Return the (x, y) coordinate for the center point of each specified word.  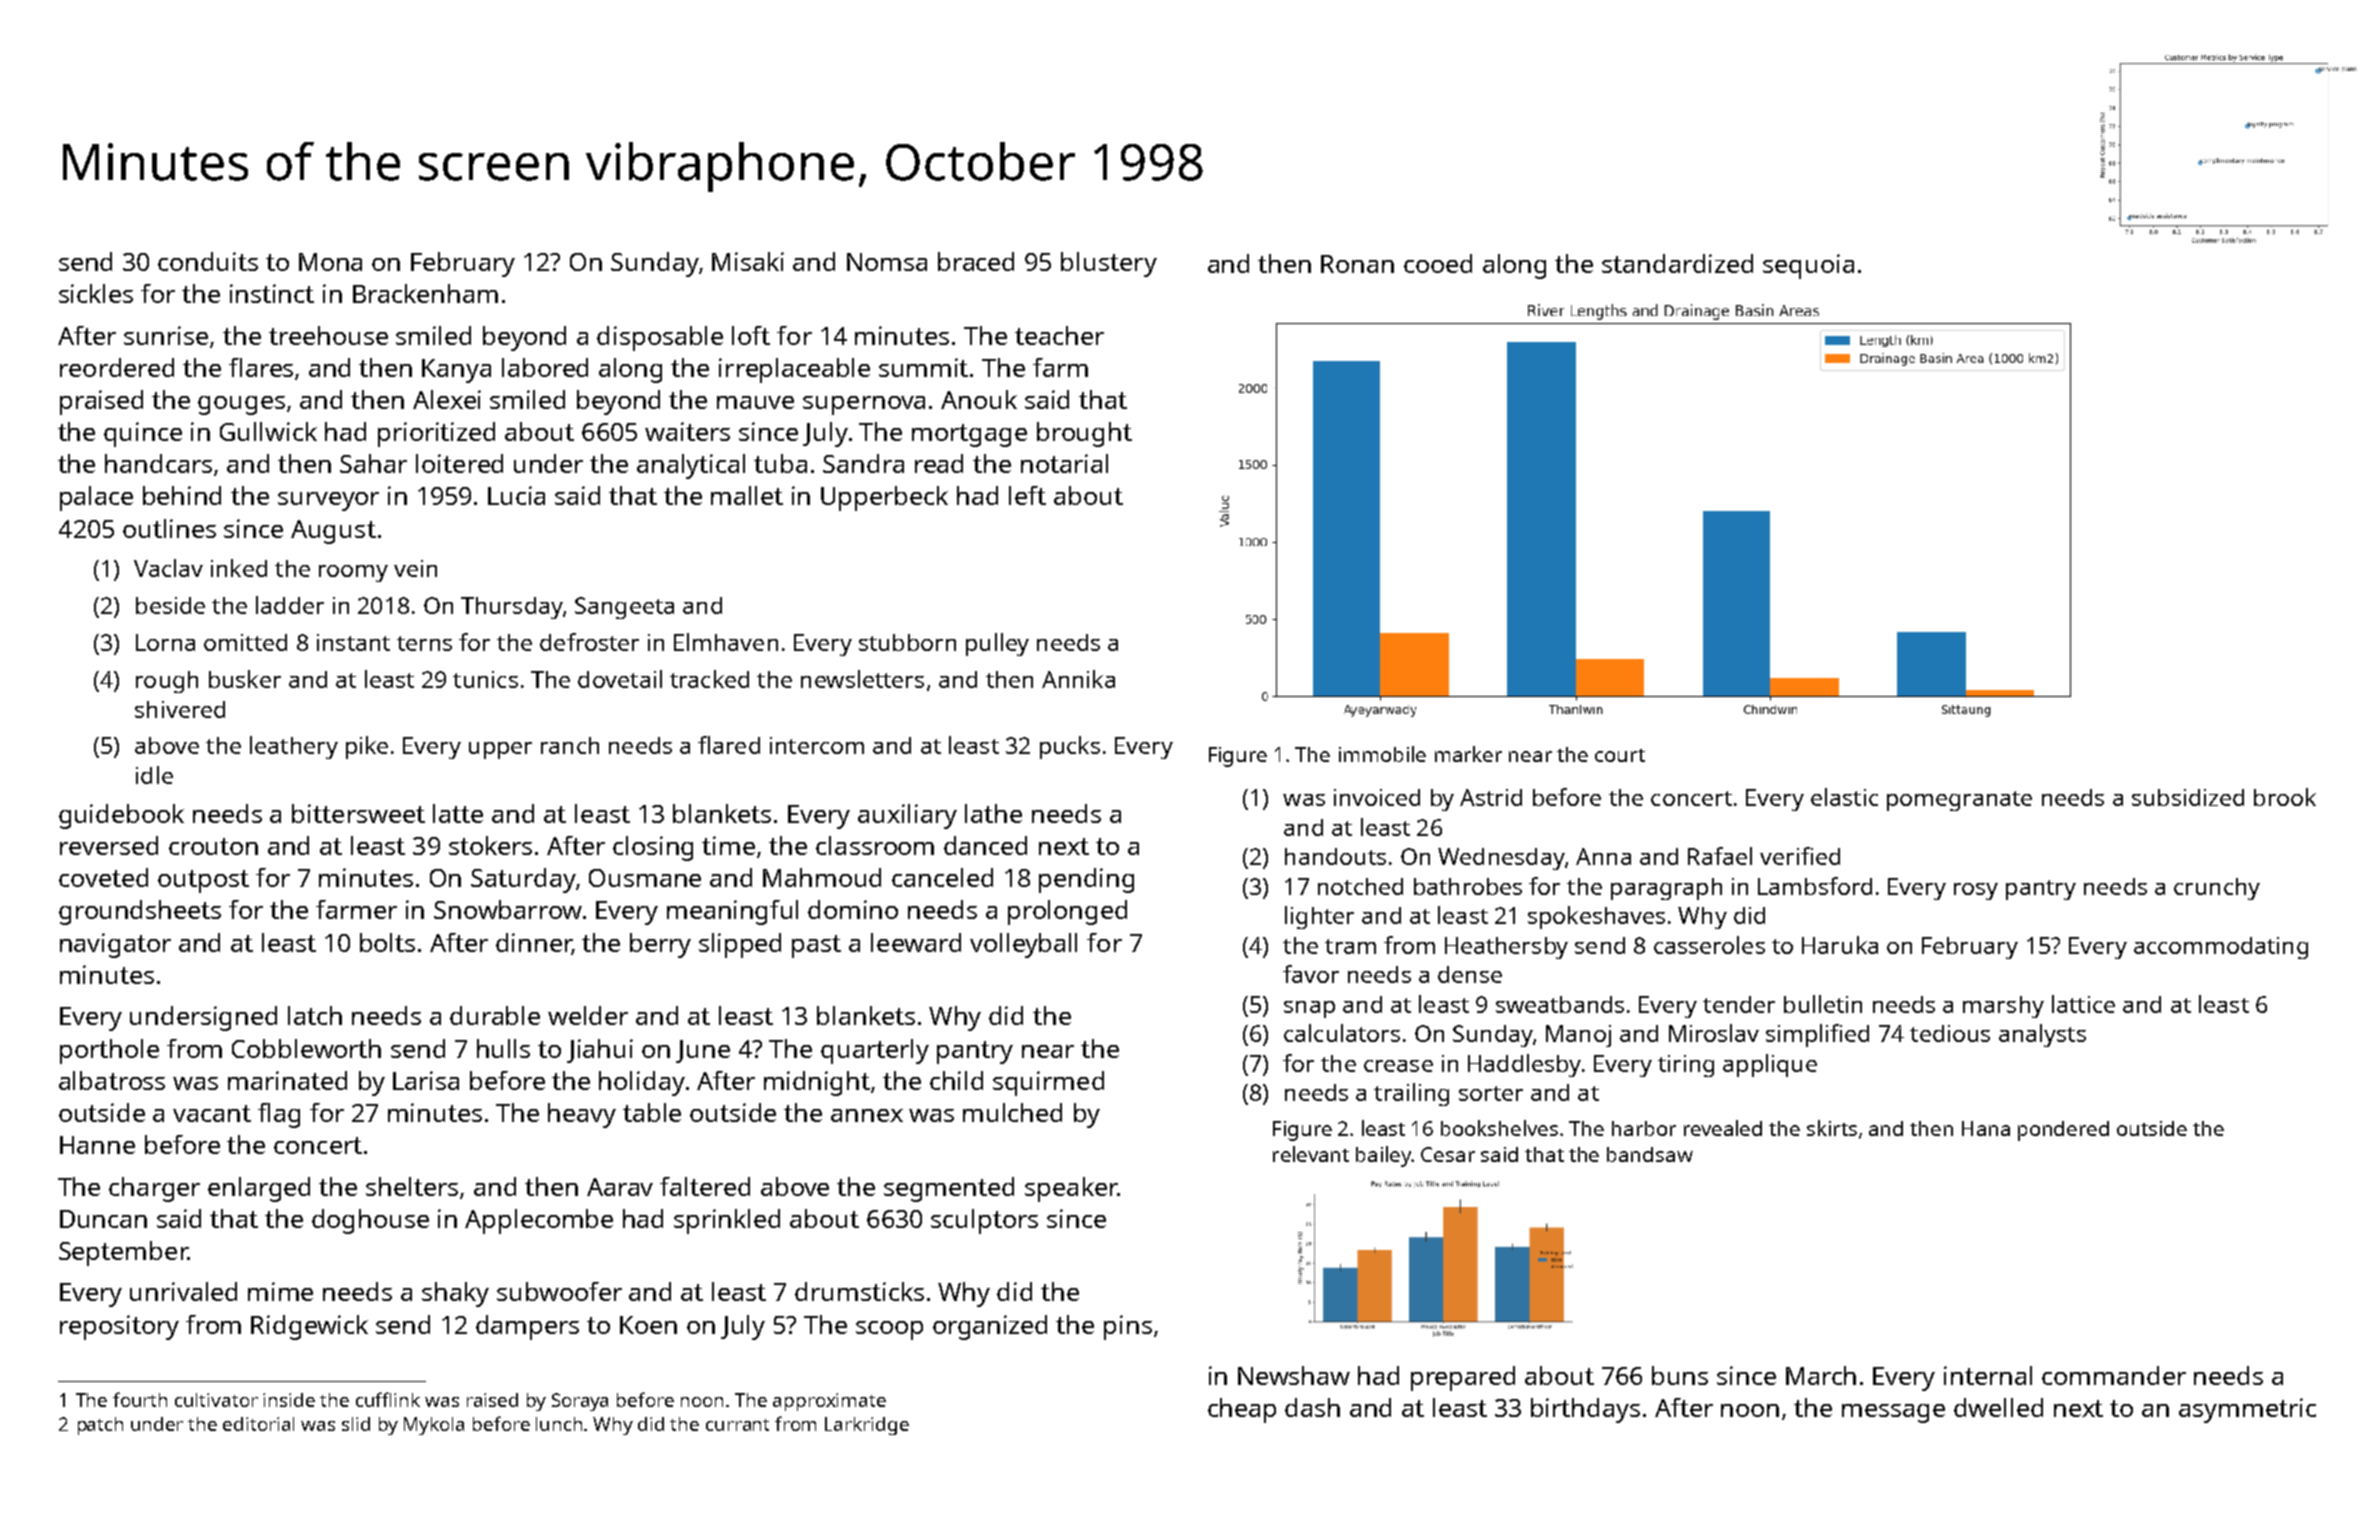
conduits (208, 261)
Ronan (1357, 264)
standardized (1677, 263)
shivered (180, 709)
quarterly (875, 1051)
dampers (527, 1327)
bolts (387, 942)
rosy (1976, 891)
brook (2285, 797)
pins (1128, 1327)
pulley (997, 644)
